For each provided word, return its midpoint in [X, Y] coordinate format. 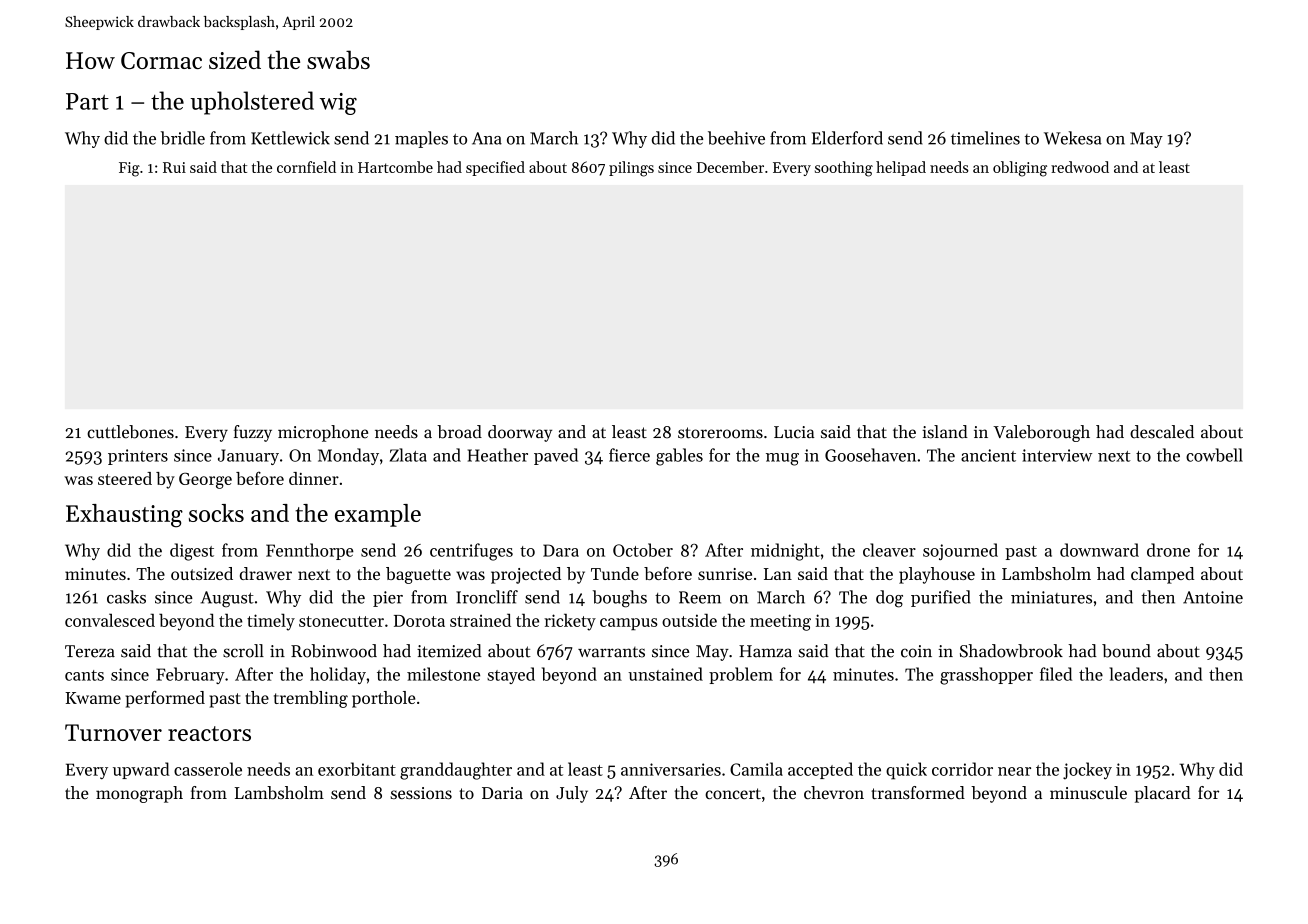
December [730, 167]
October [643, 550]
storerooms [720, 433]
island [945, 432]
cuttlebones [130, 432]
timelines [985, 138]
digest [192, 552]
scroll [243, 651]
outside [689, 620]
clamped [1162, 575]
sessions [421, 793]
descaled [1162, 432]
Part [87, 101]
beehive [736, 138]
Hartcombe [395, 167]
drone [1168, 550]
